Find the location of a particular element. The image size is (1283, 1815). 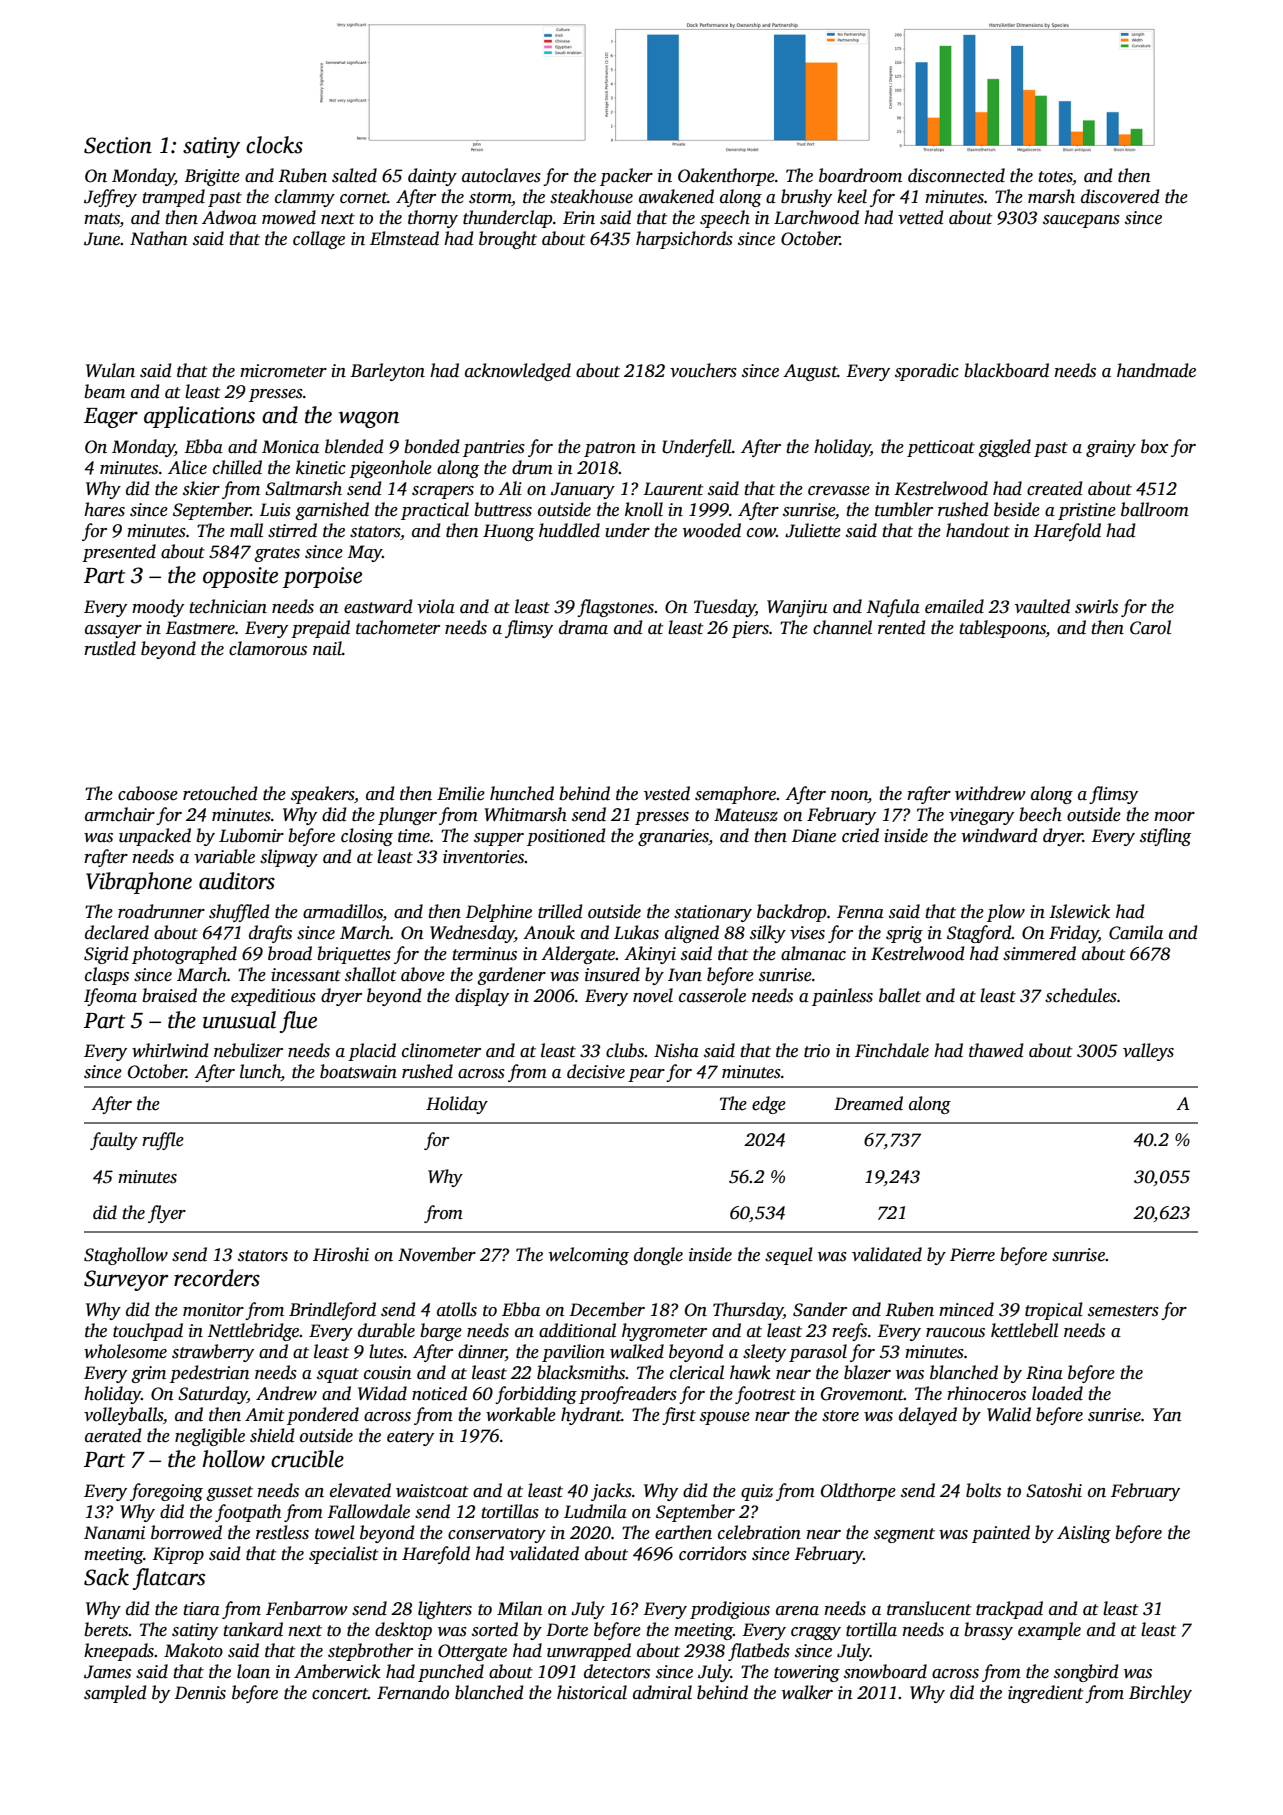

Juliette is located at coordinates (813, 530).
